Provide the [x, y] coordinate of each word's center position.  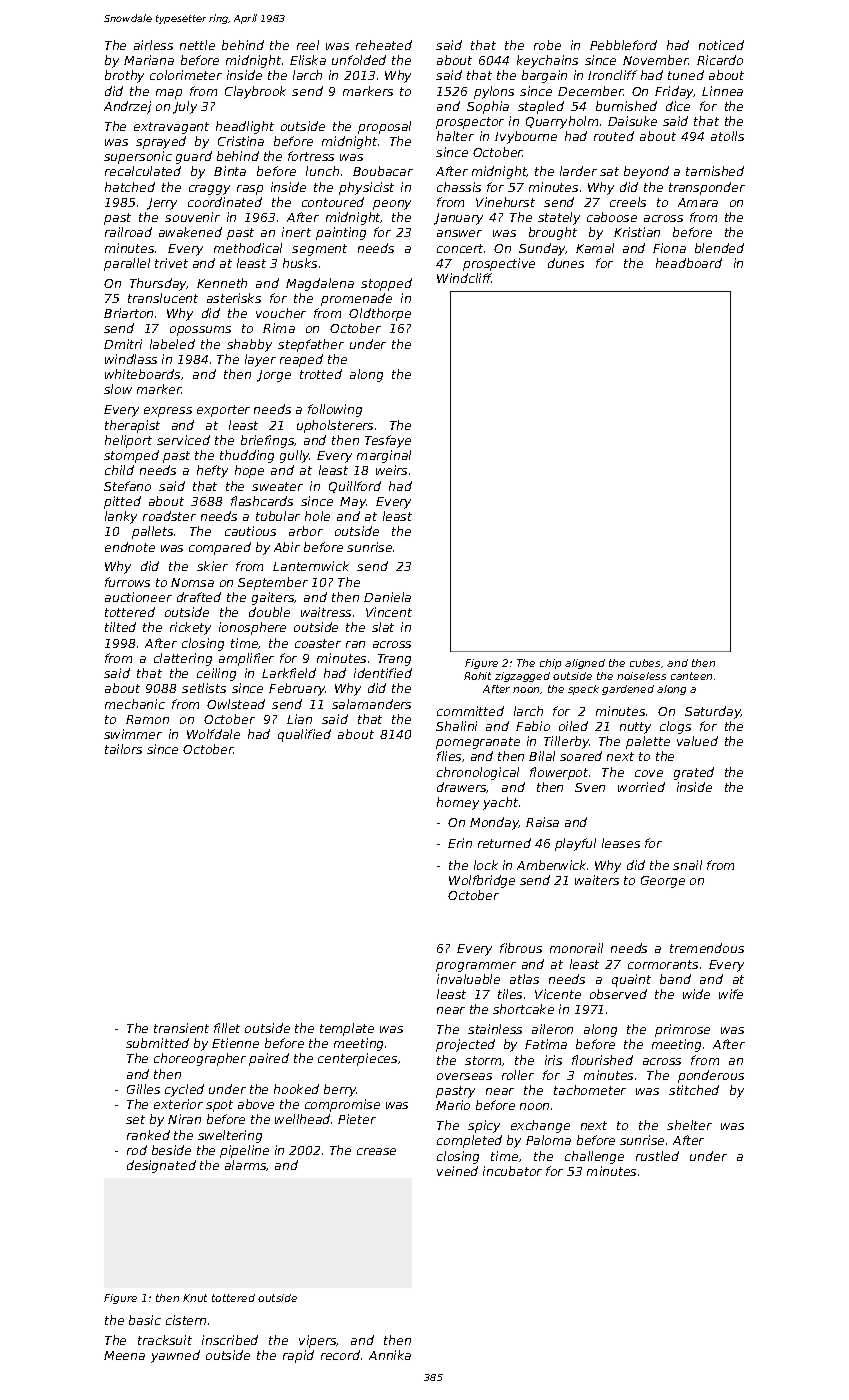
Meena [124, 1355]
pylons [494, 92]
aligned [585, 664]
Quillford [355, 487]
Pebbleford [623, 45]
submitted [157, 1043]
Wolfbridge [482, 881]
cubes [645, 663]
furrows [127, 582]
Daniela [387, 597]
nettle [197, 45]
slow [118, 389]
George [663, 882]
